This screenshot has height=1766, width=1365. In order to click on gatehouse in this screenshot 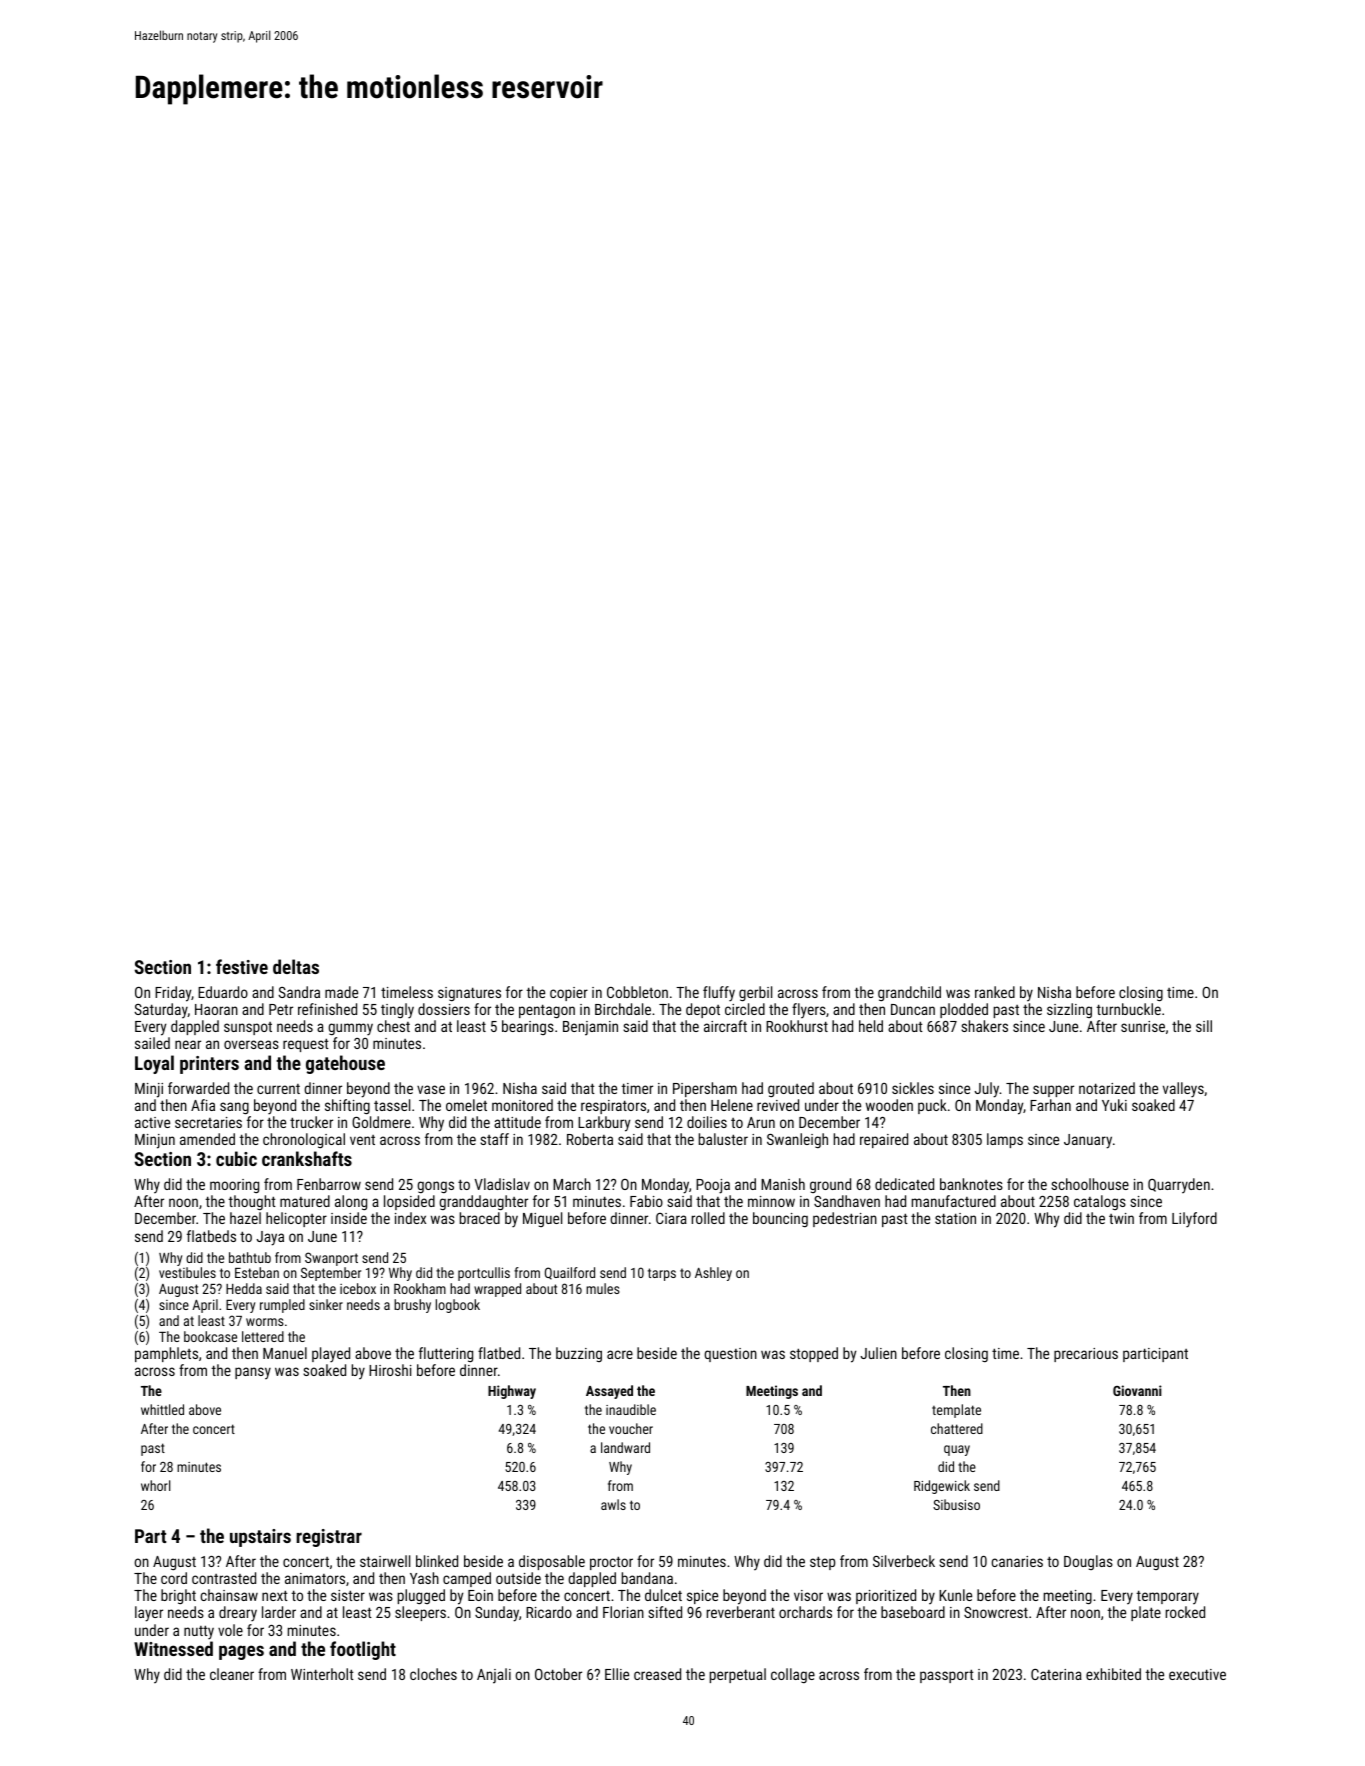, I will do `click(345, 1064)`.
